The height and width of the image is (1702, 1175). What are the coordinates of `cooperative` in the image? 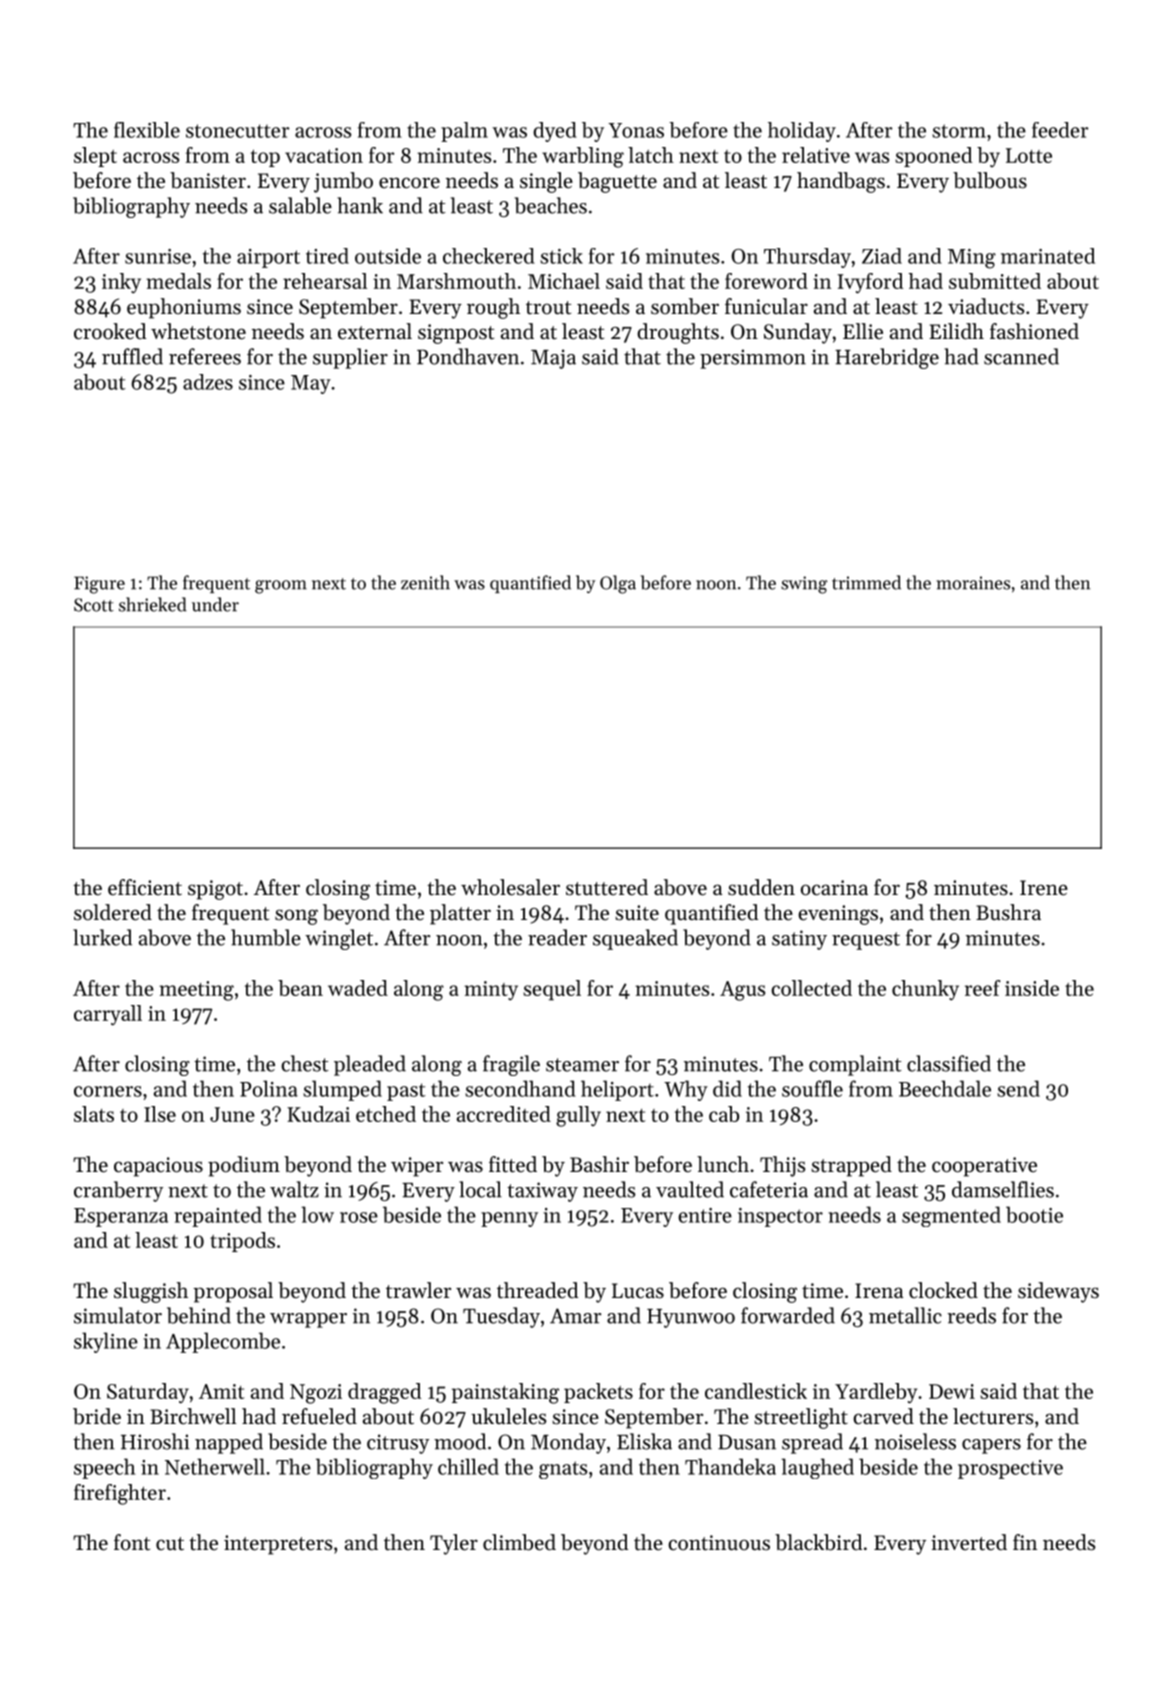 It's located at (984, 1167).
